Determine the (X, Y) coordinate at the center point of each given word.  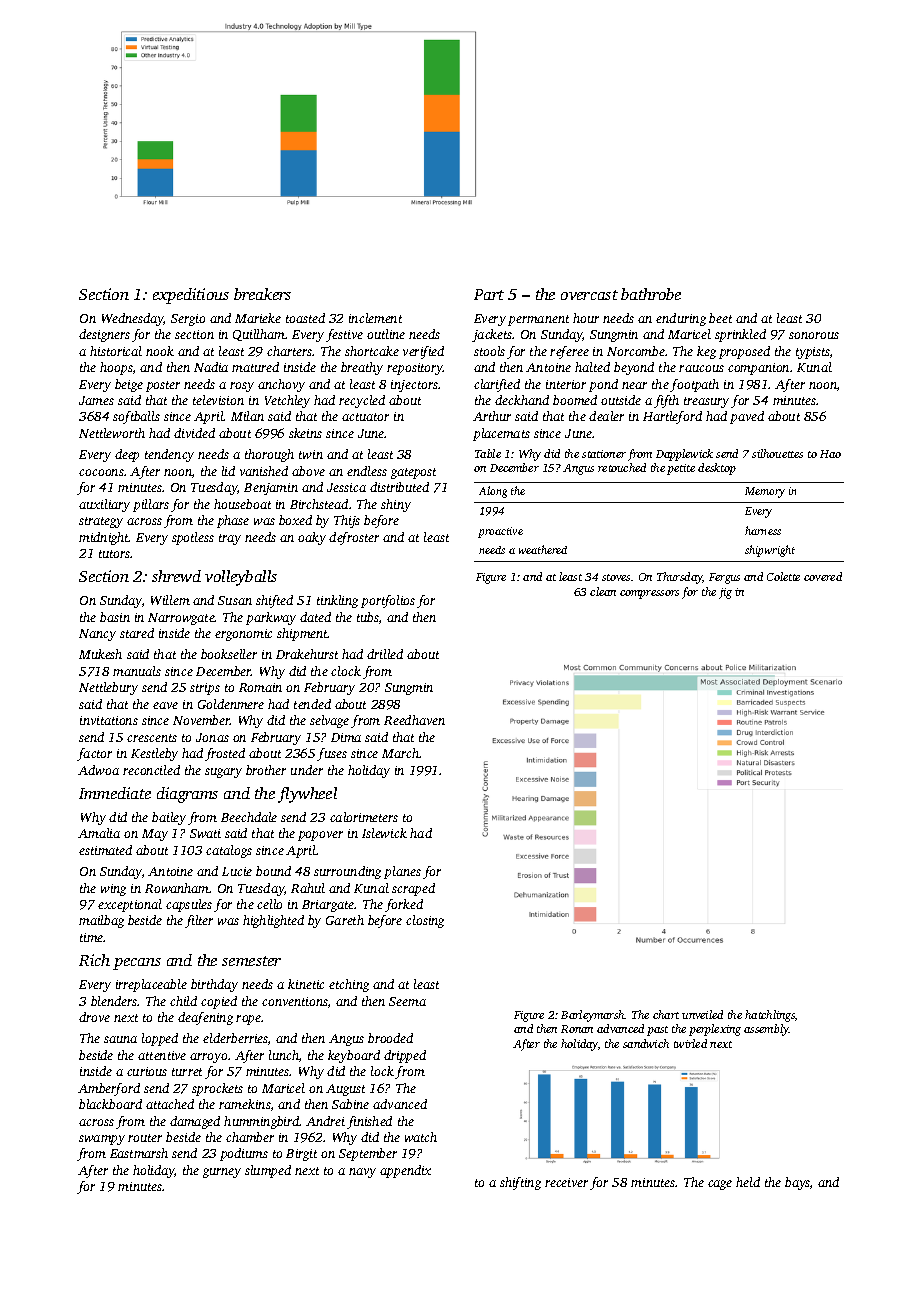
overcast (589, 295)
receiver (566, 1182)
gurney (222, 1173)
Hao (830, 454)
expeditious (191, 296)
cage (720, 1185)
